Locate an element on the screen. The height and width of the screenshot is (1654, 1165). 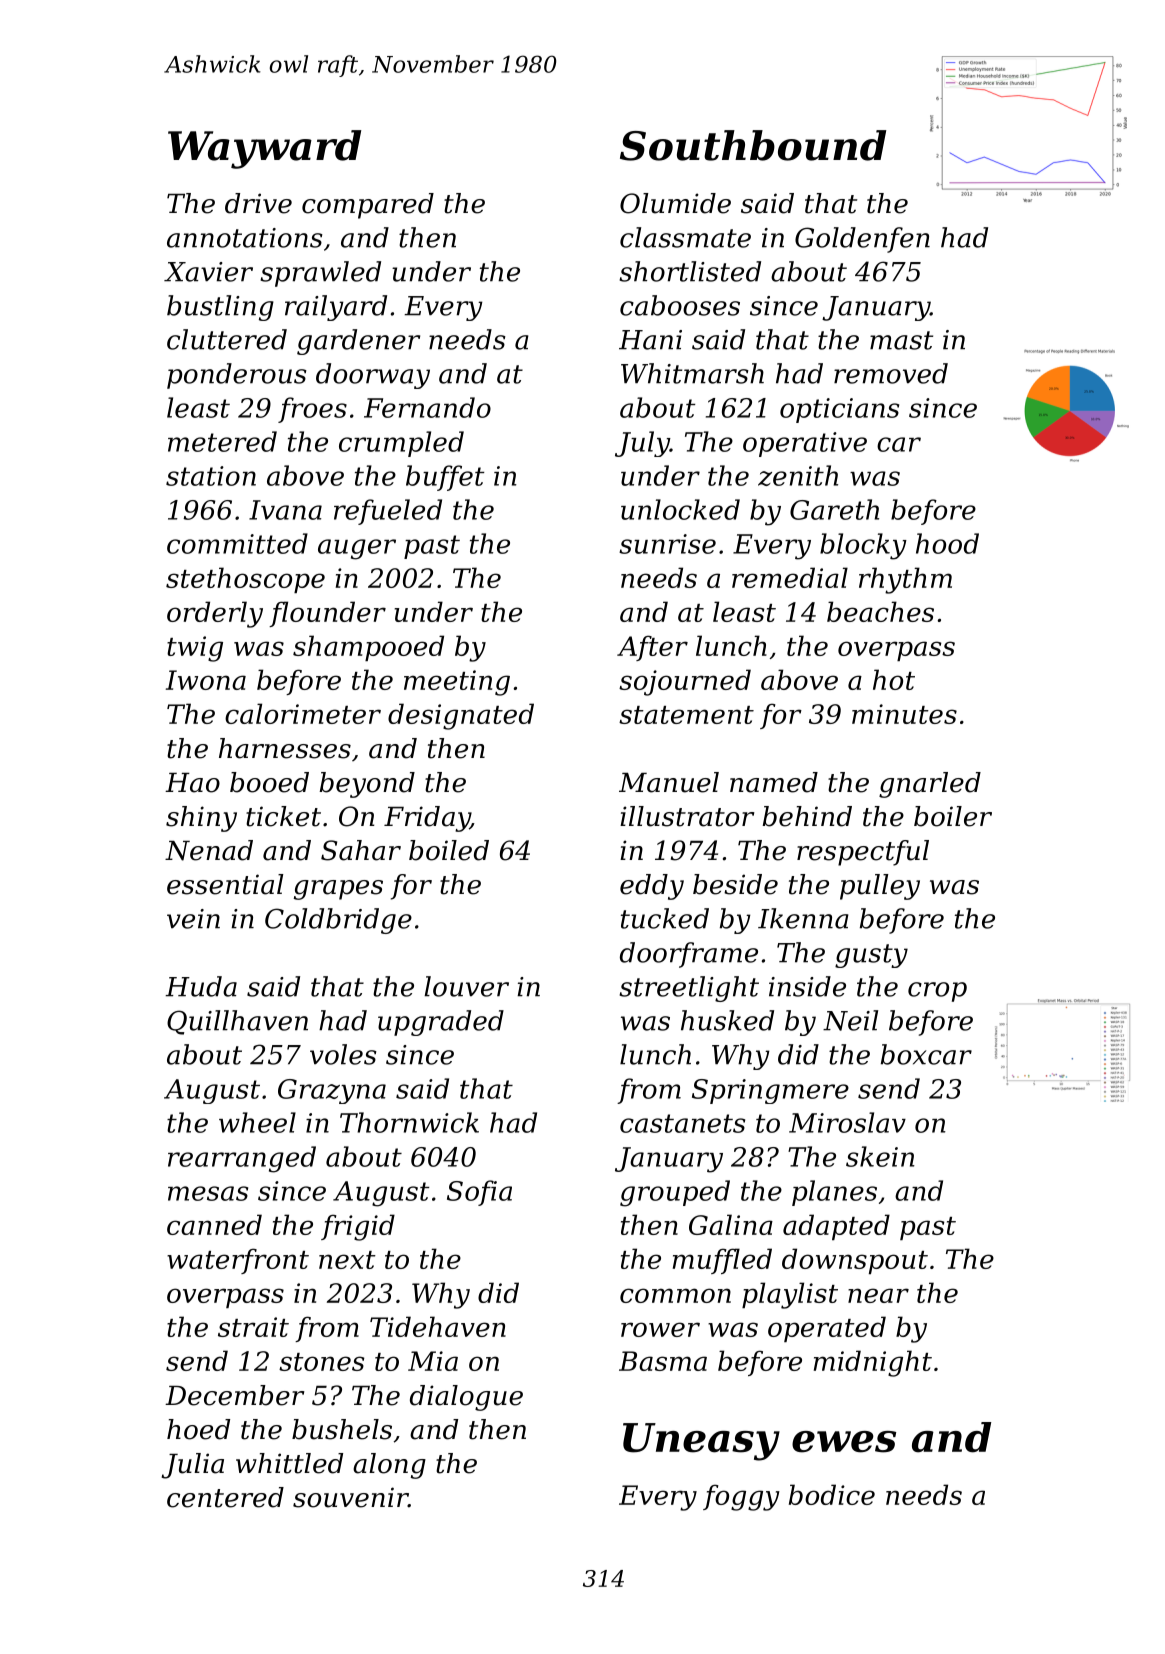
Ivana is located at coordinates (285, 510).
